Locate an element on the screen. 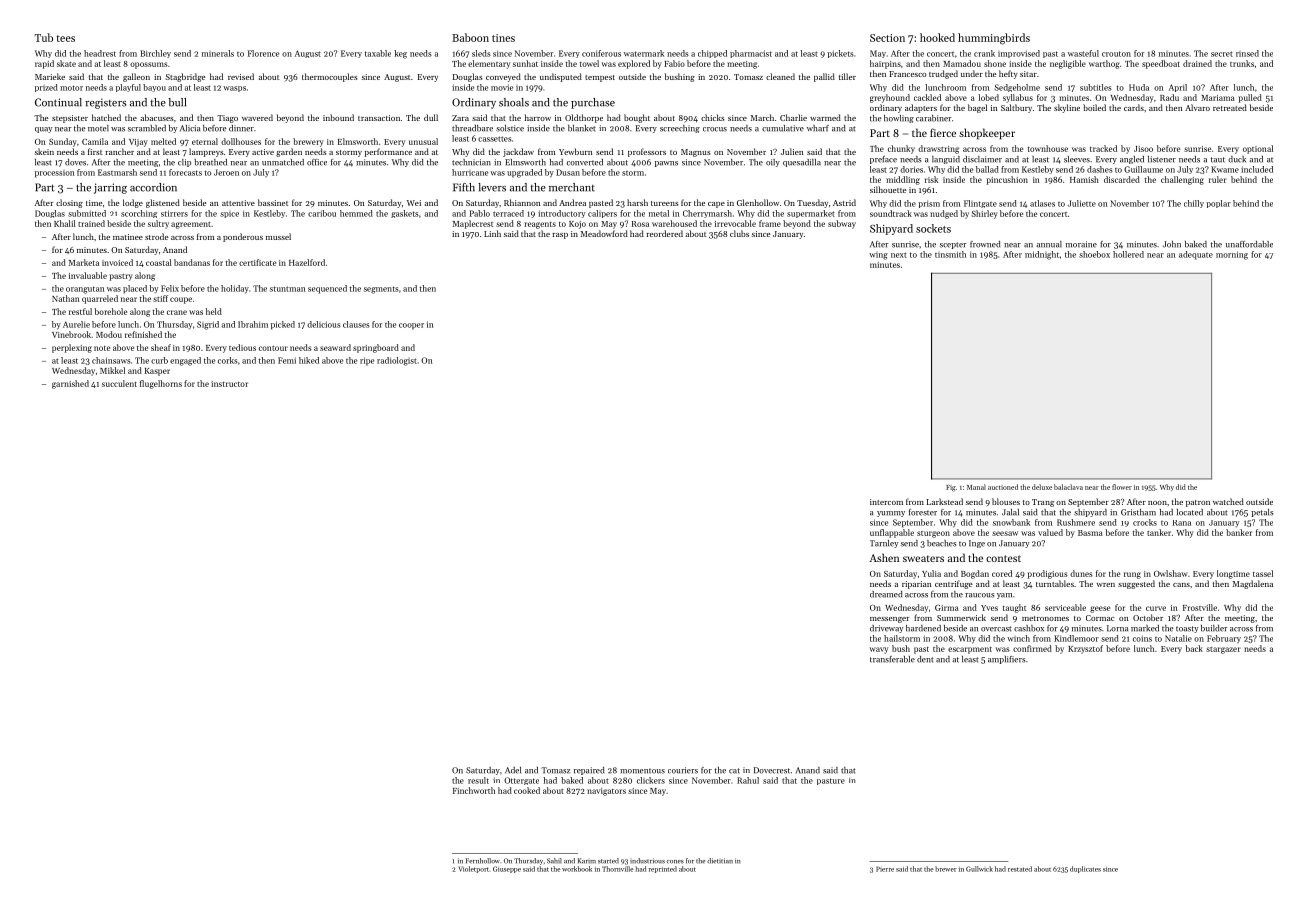 This screenshot has height=924, width=1308. morning is located at coordinates (1232, 255).
